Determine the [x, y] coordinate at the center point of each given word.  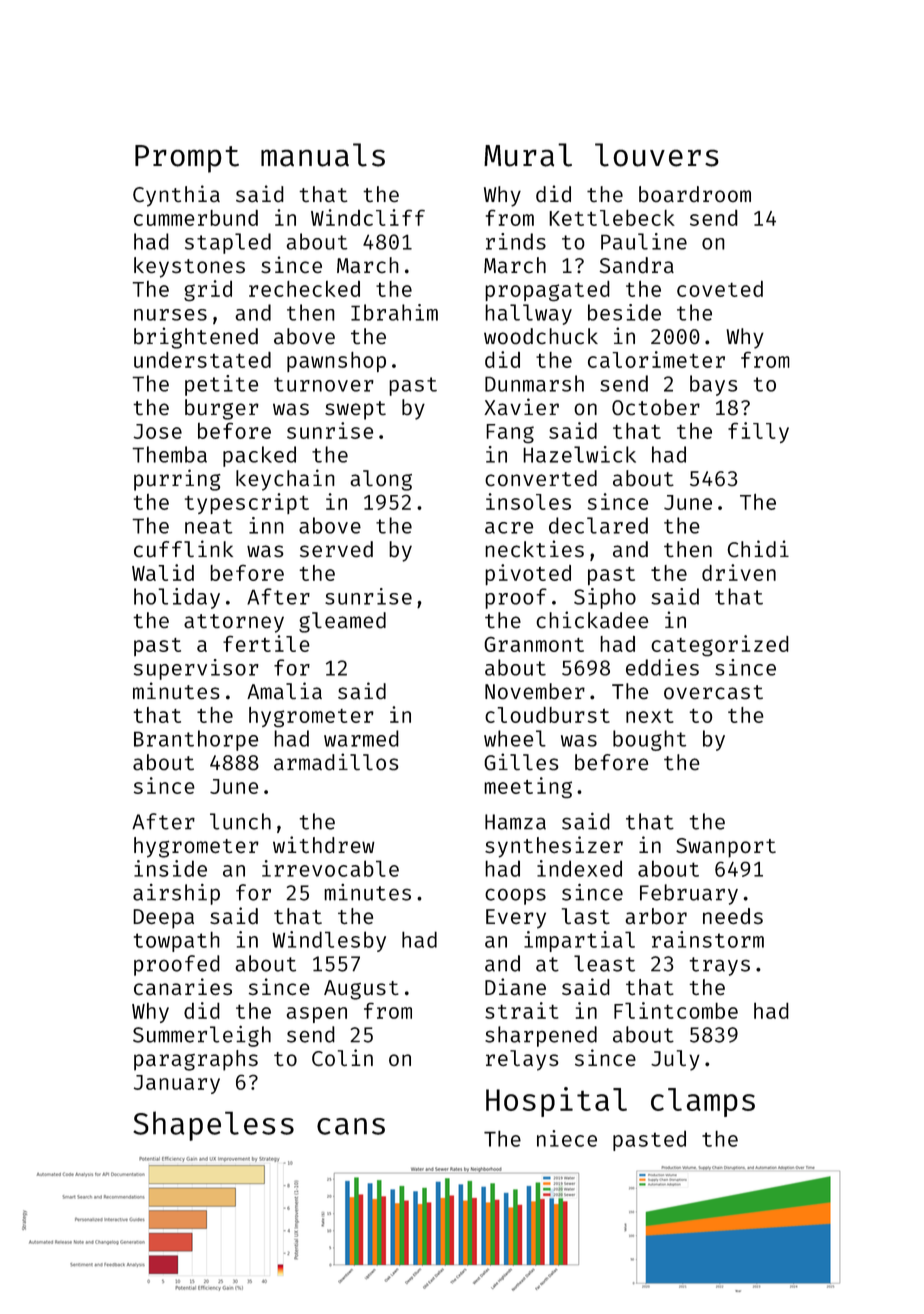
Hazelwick [579, 454]
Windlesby [329, 941]
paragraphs [196, 1060]
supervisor [196, 669]
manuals [323, 155]
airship [176, 894]
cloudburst [547, 715]
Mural [528, 155]
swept [355, 410]
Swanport [726, 848]
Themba [169, 454]
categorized [720, 645]
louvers [657, 155]
